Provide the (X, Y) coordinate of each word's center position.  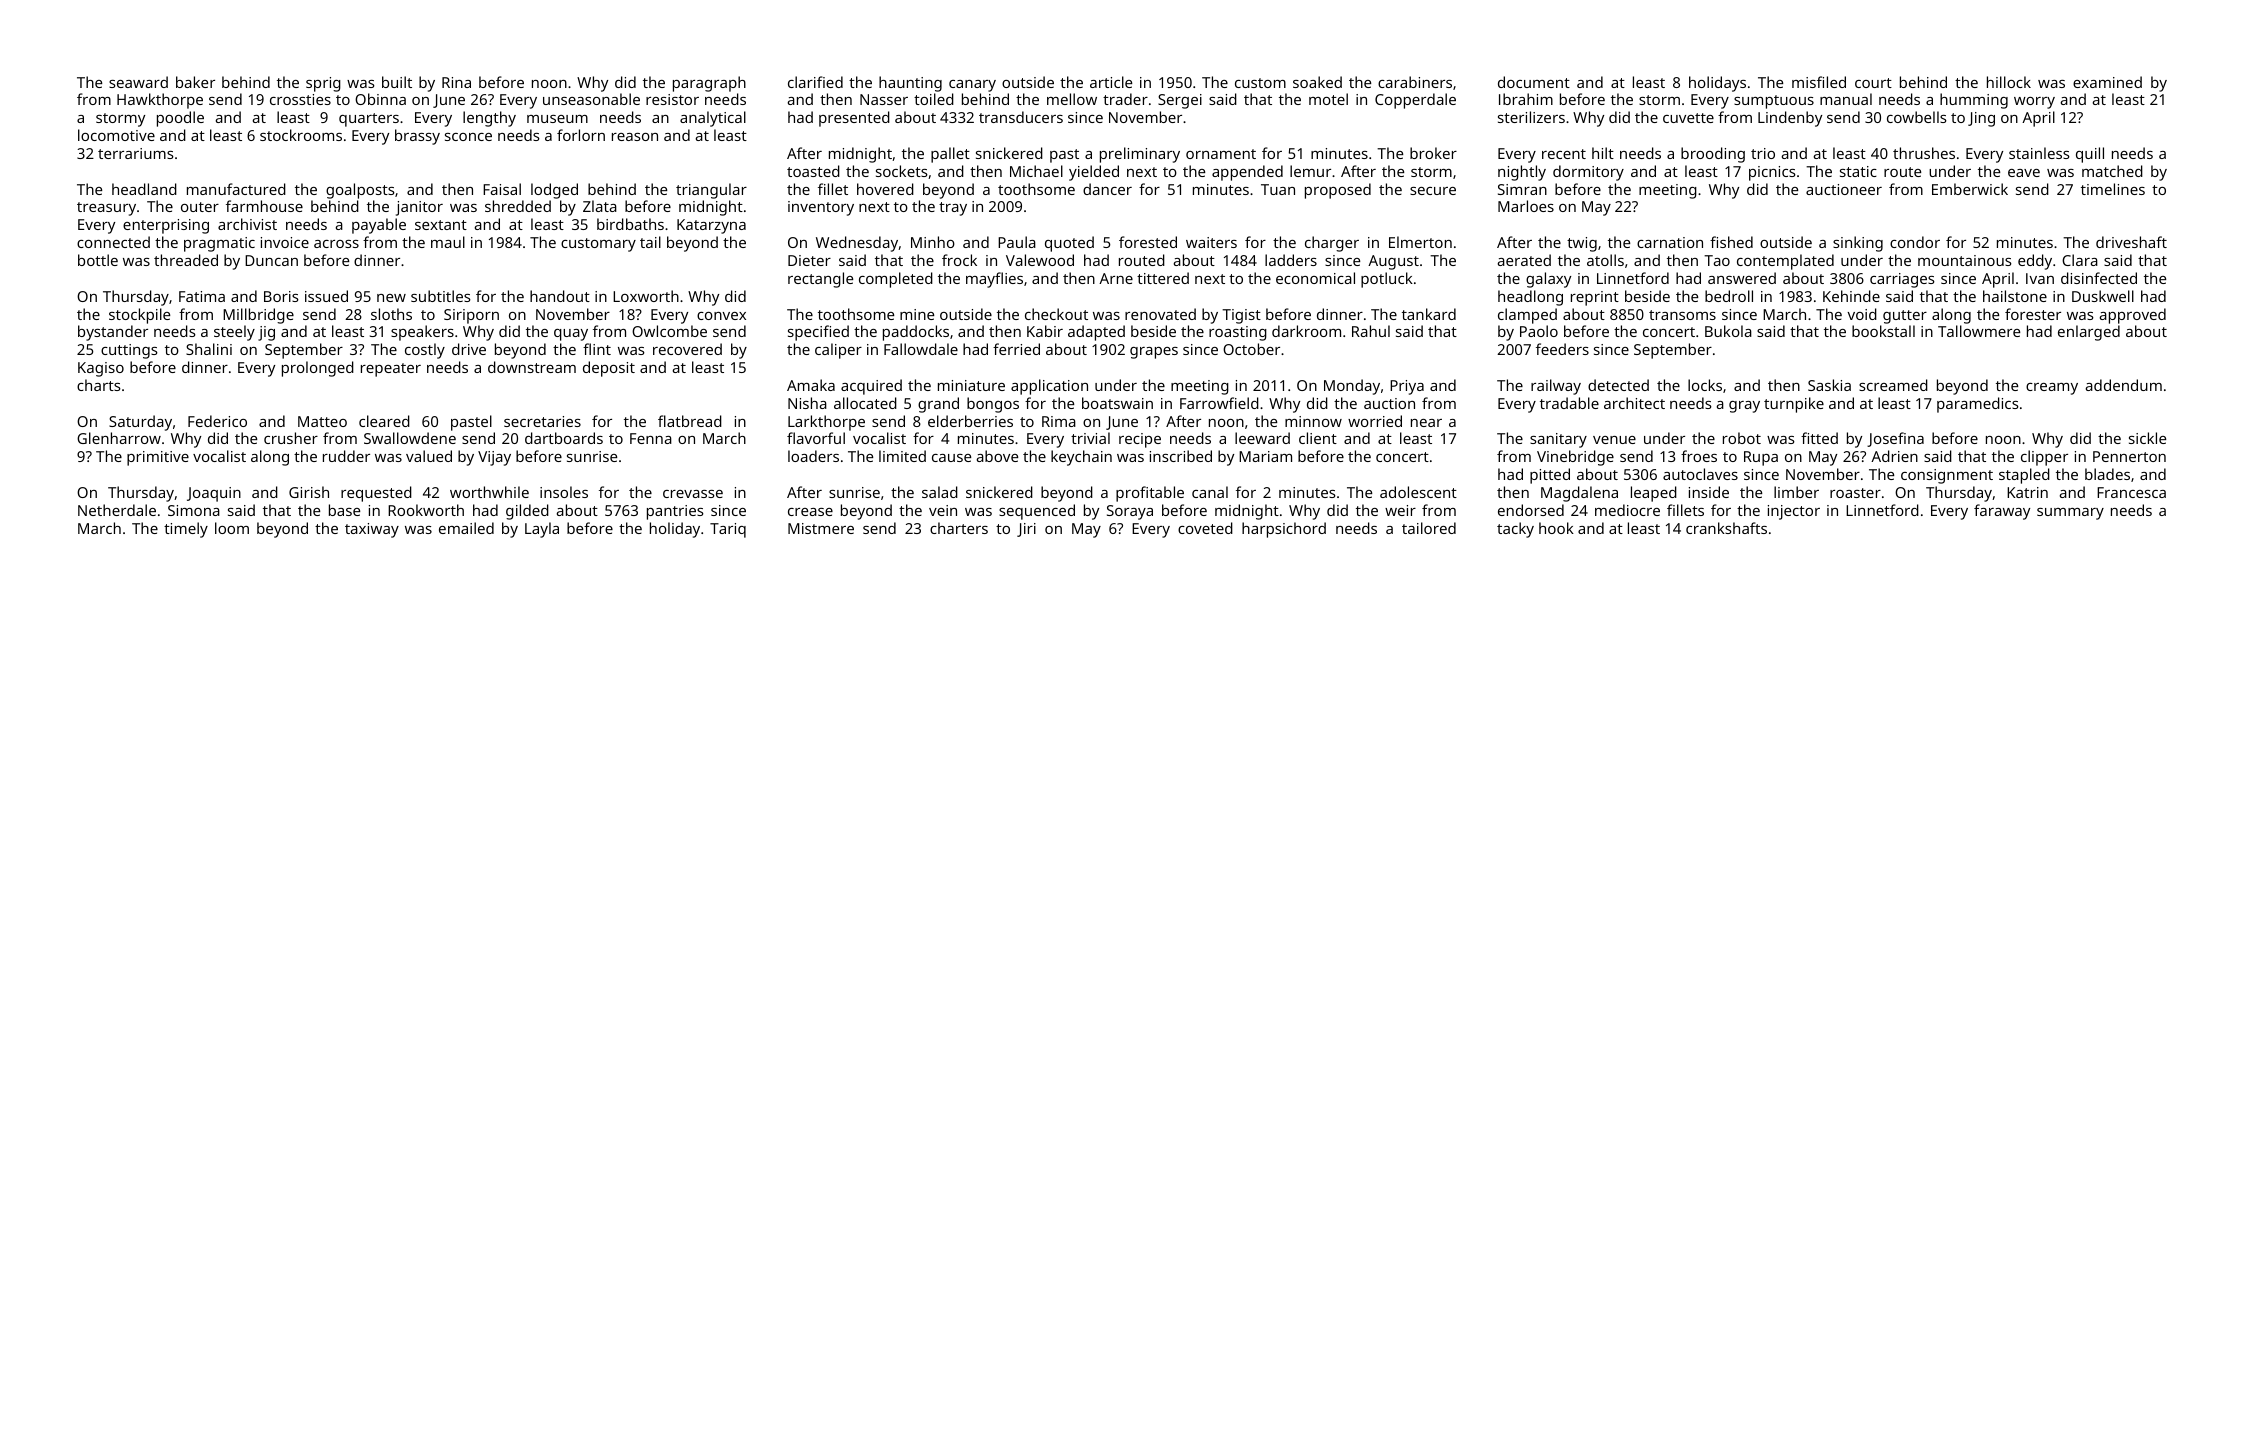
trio (1763, 153)
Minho (933, 242)
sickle (2147, 438)
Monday (1352, 387)
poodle (180, 119)
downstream (532, 367)
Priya (1407, 387)
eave (2024, 173)
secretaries (542, 421)
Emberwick (1970, 189)
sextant (441, 225)
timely (186, 530)
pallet (950, 155)
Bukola (1728, 331)
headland (144, 189)
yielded (1094, 173)
